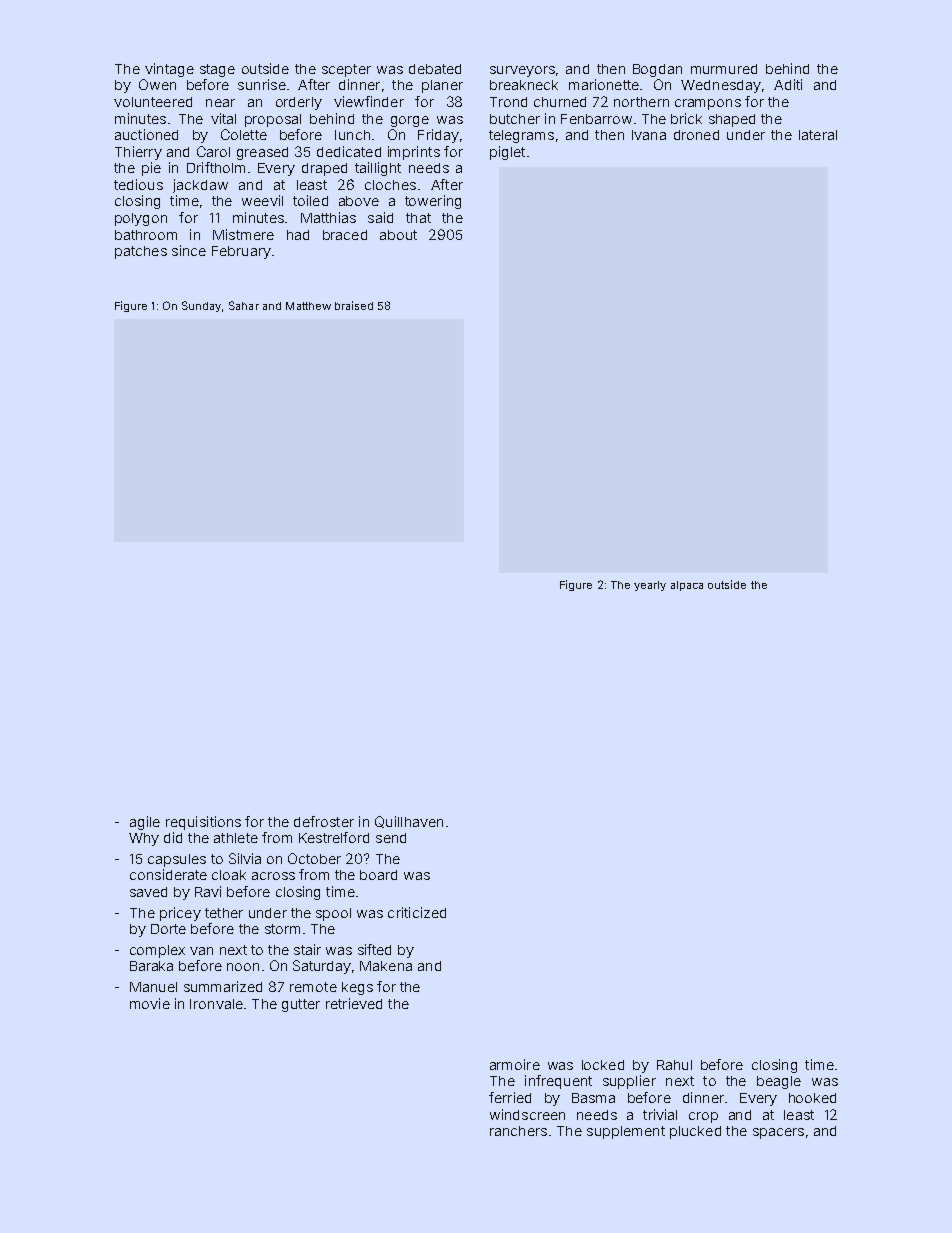 This document has height=1233, width=952. Describe the element at coordinates (391, 838) in the document. I see `send` at that location.
